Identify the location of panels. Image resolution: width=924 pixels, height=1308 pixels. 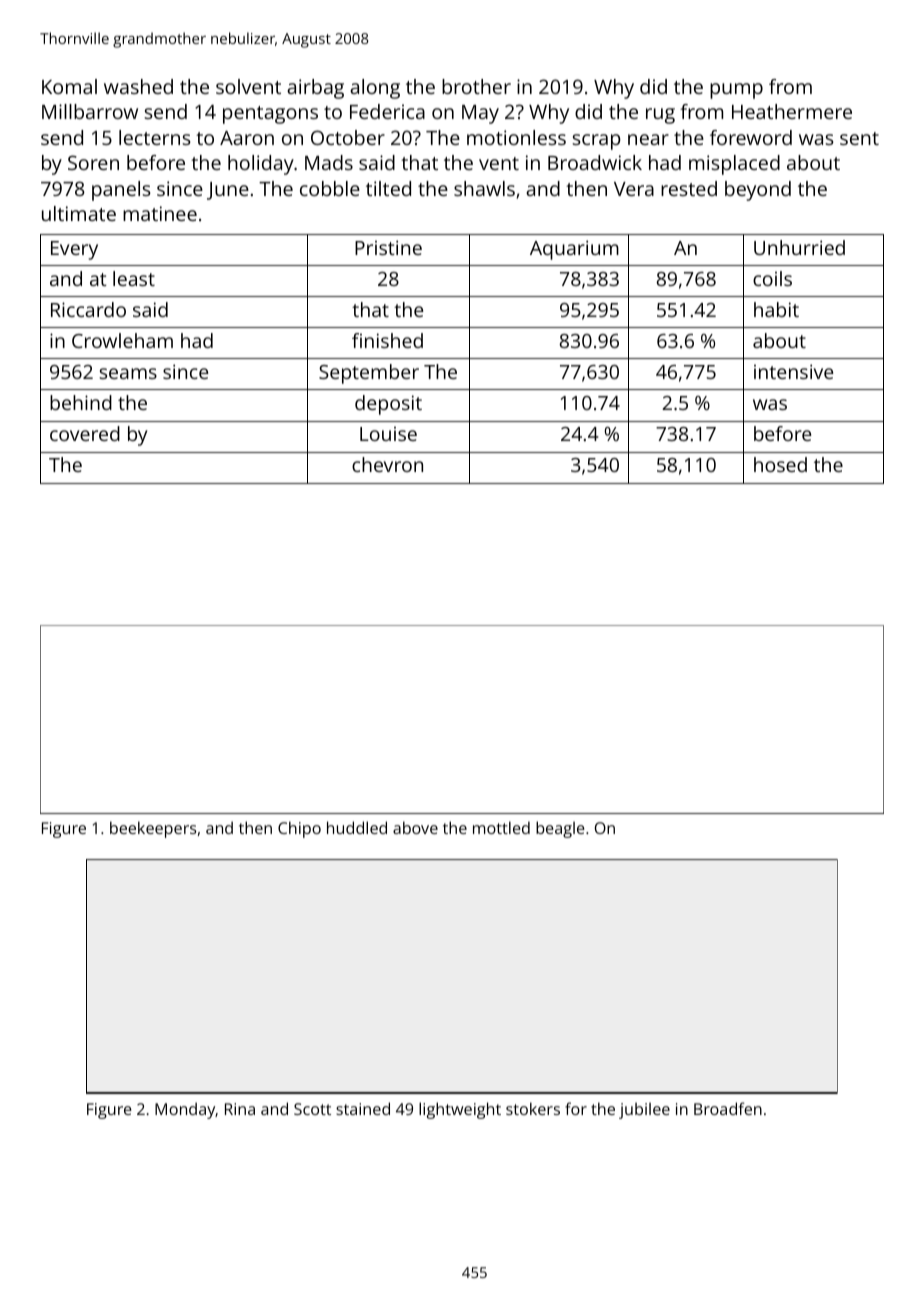
(121, 191).
